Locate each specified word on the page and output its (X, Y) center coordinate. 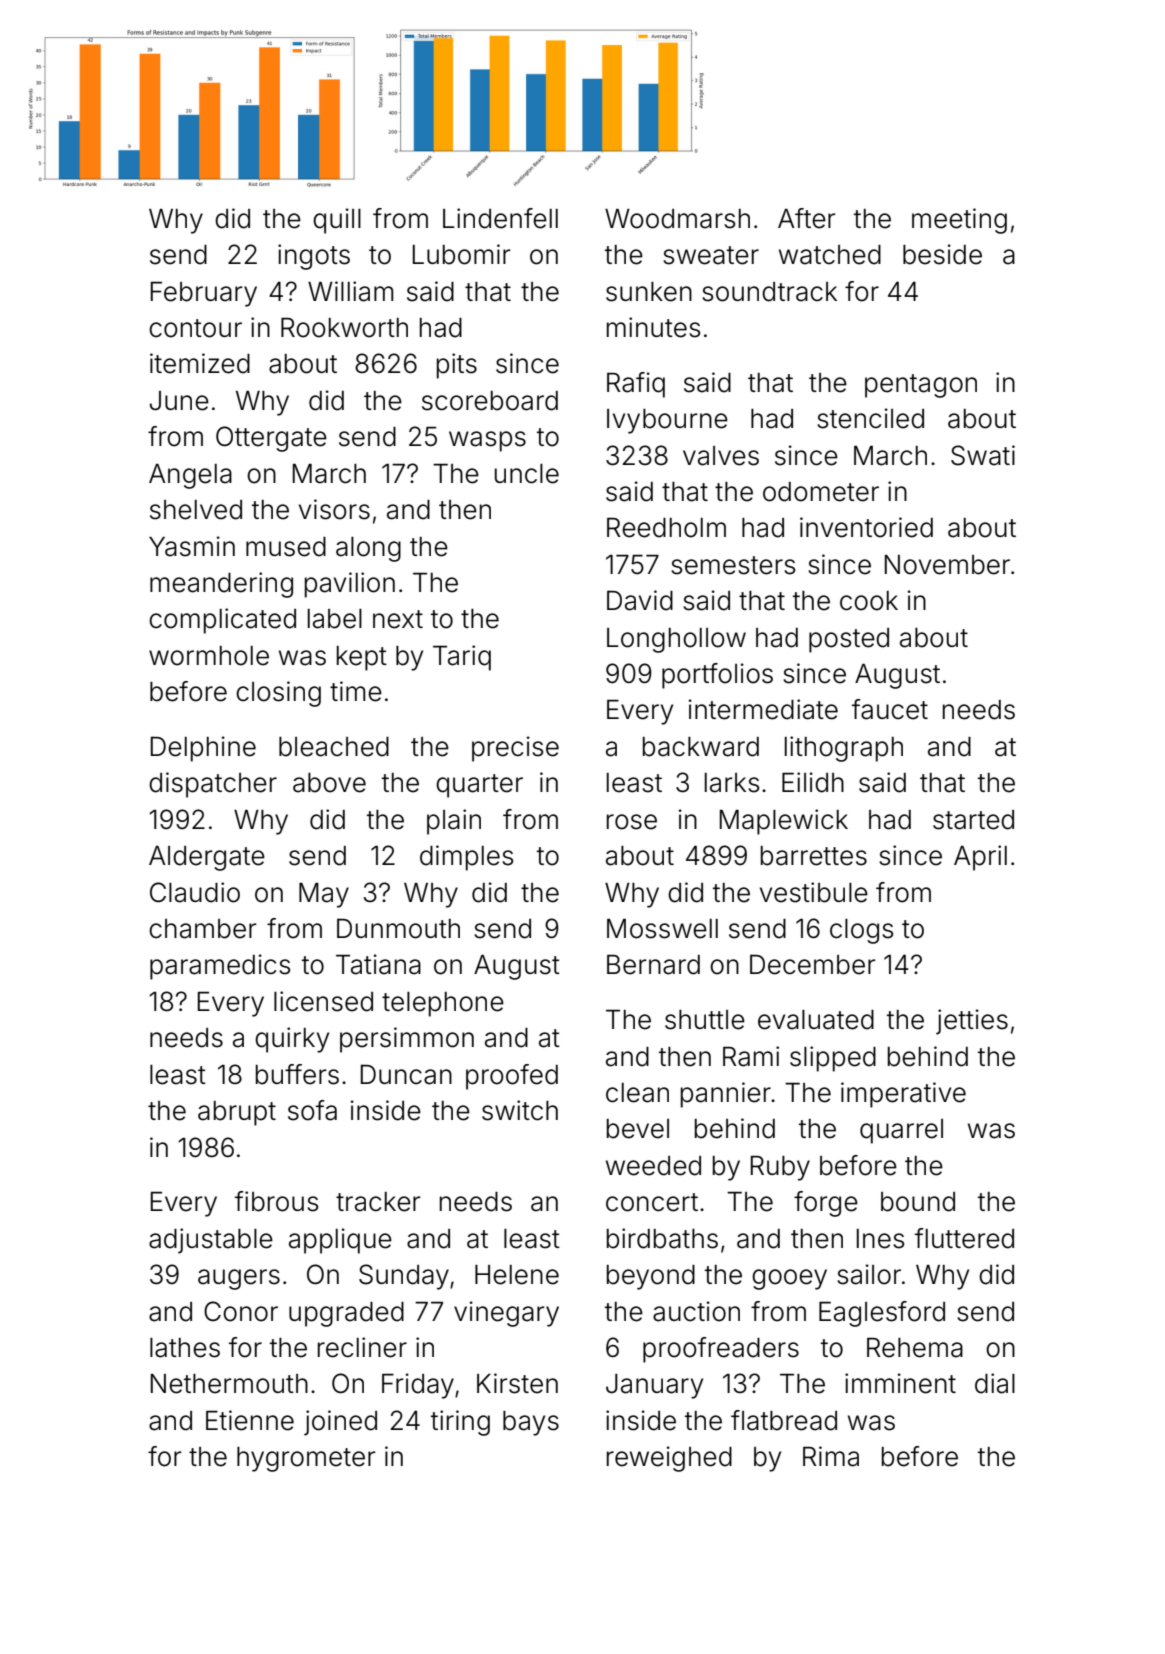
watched (830, 255)
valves (721, 456)
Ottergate (271, 439)
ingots (314, 257)
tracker (378, 1202)
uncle (527, 474)
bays (531, 1423)
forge (826, 1204)
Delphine (203, 749)
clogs (861, 931)
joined (340, 1423)
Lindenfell (500, 218)
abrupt (237, 1113)
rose (632, 822)
